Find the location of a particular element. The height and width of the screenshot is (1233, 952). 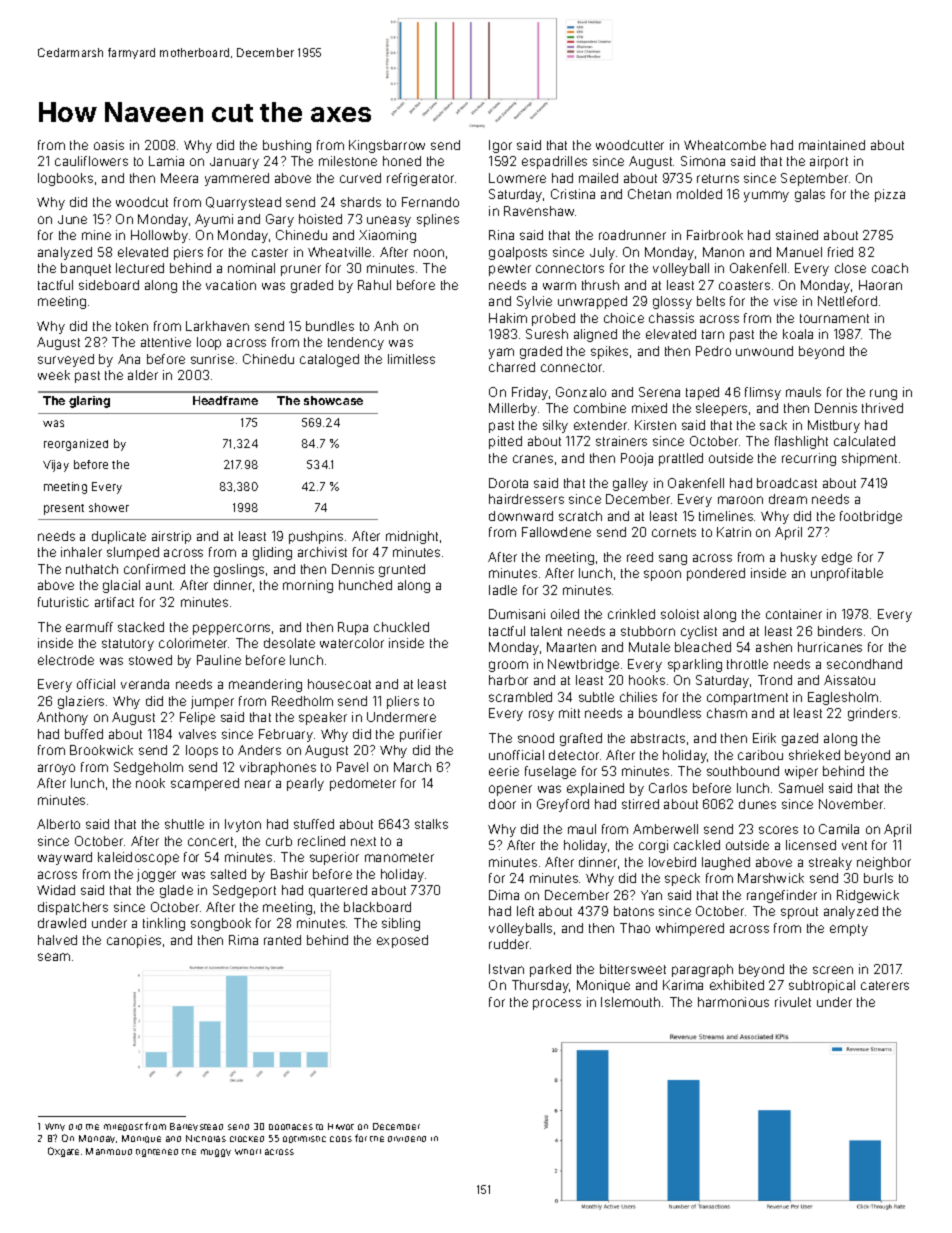

Barleystead is located at coordinates (196, 1127).
